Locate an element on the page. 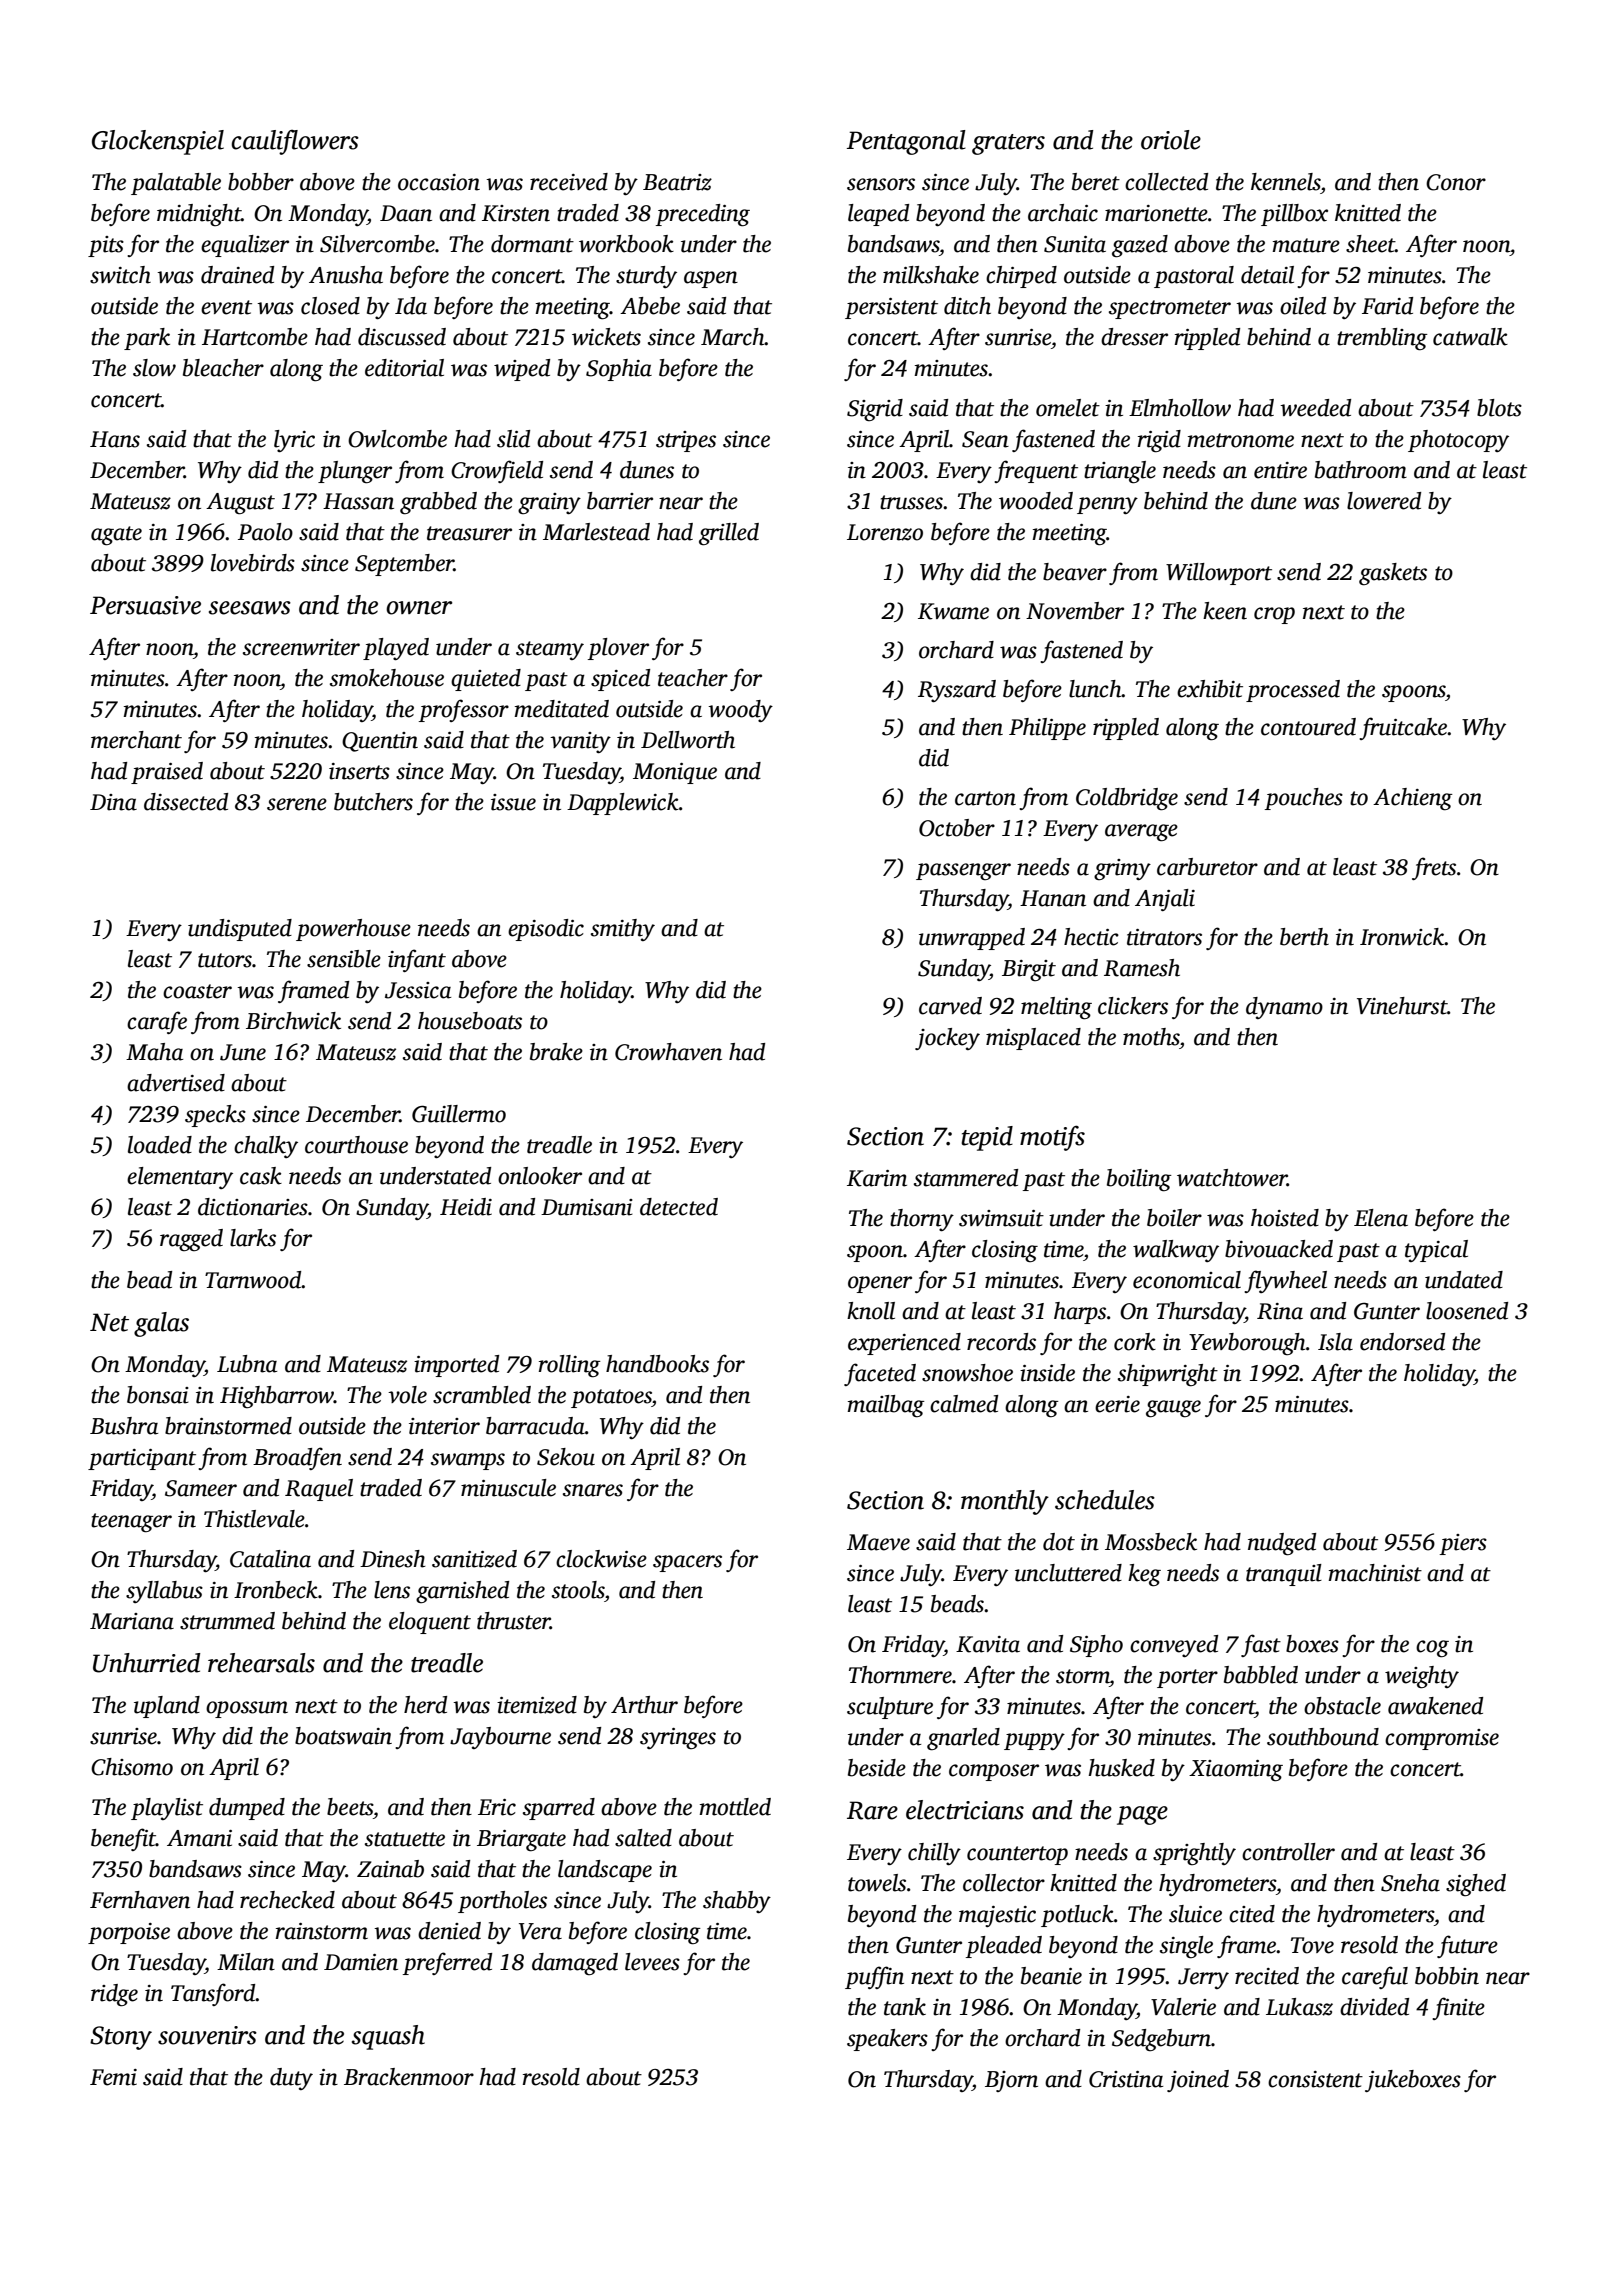  Kavita is located at coordinates (988, 1644).
